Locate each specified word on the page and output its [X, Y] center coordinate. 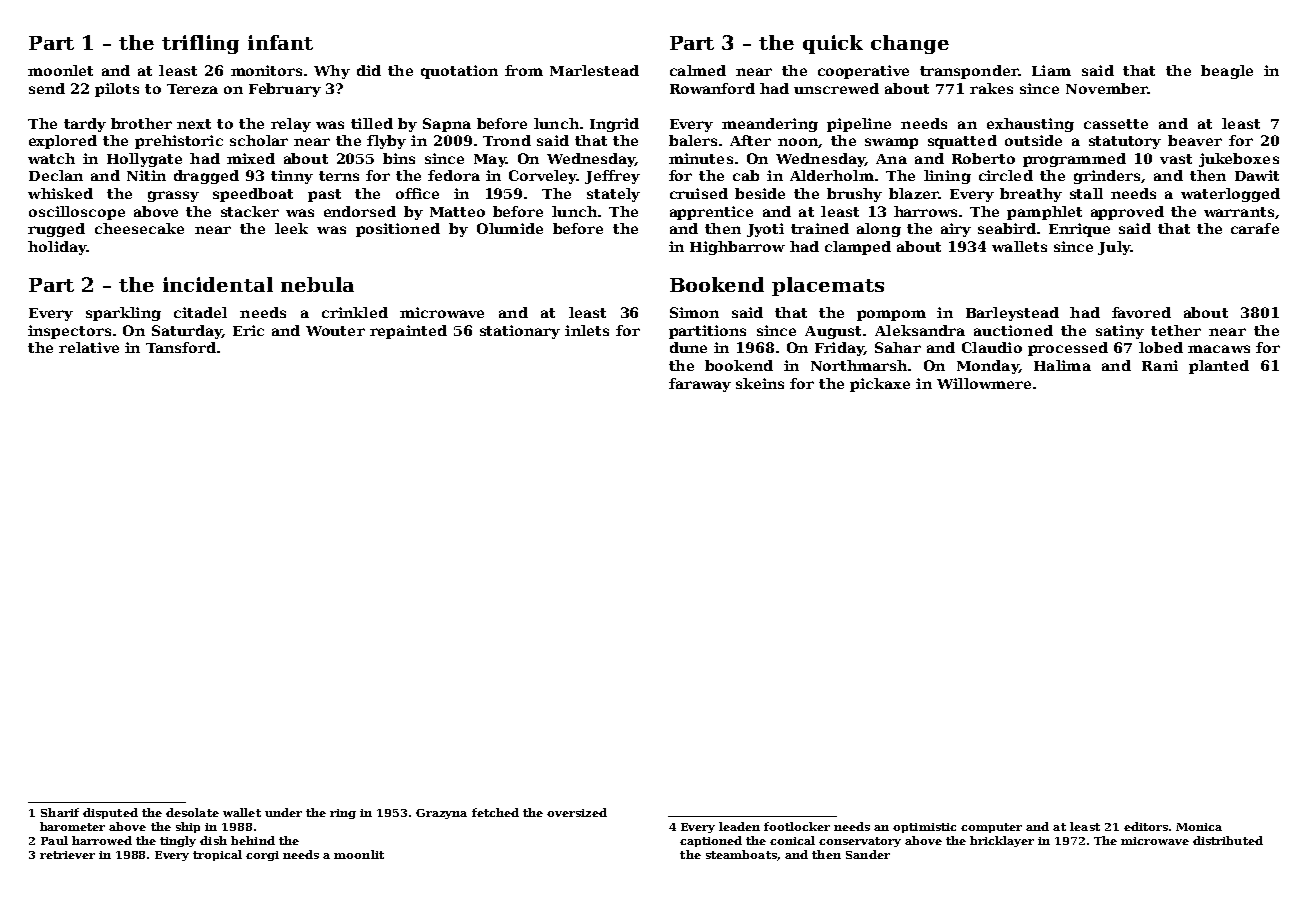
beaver [1195, 140]
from [524, 70]
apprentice [711, 213]
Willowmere [984, 383]
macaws [1219, 349]
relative [89, 347]
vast [1176, 159]
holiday [57, 248]
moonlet [60, 70]
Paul [54, 840]
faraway [700, 385]
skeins [760, 383]
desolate [192, 812]
